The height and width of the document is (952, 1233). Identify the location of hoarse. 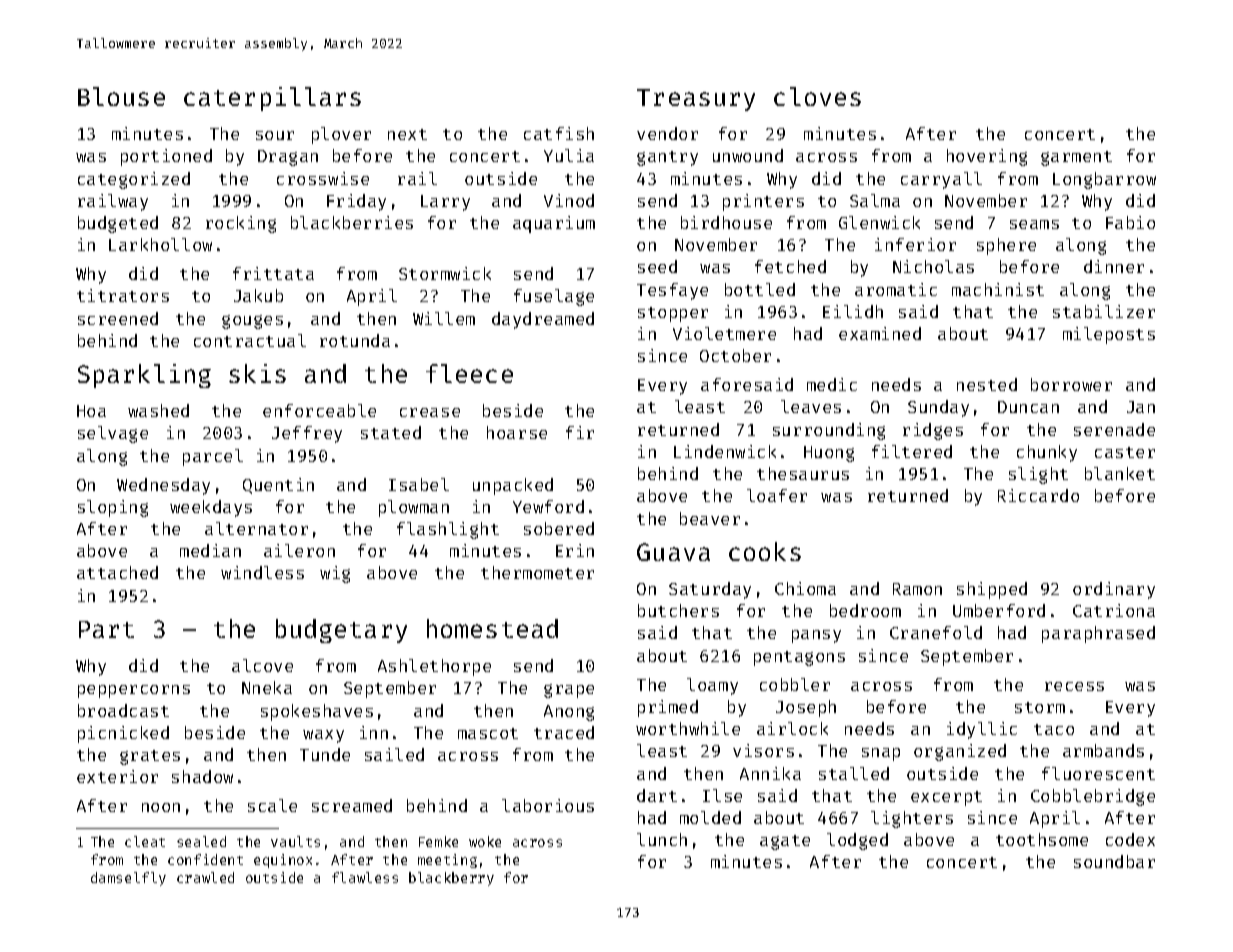
(517, 432).
